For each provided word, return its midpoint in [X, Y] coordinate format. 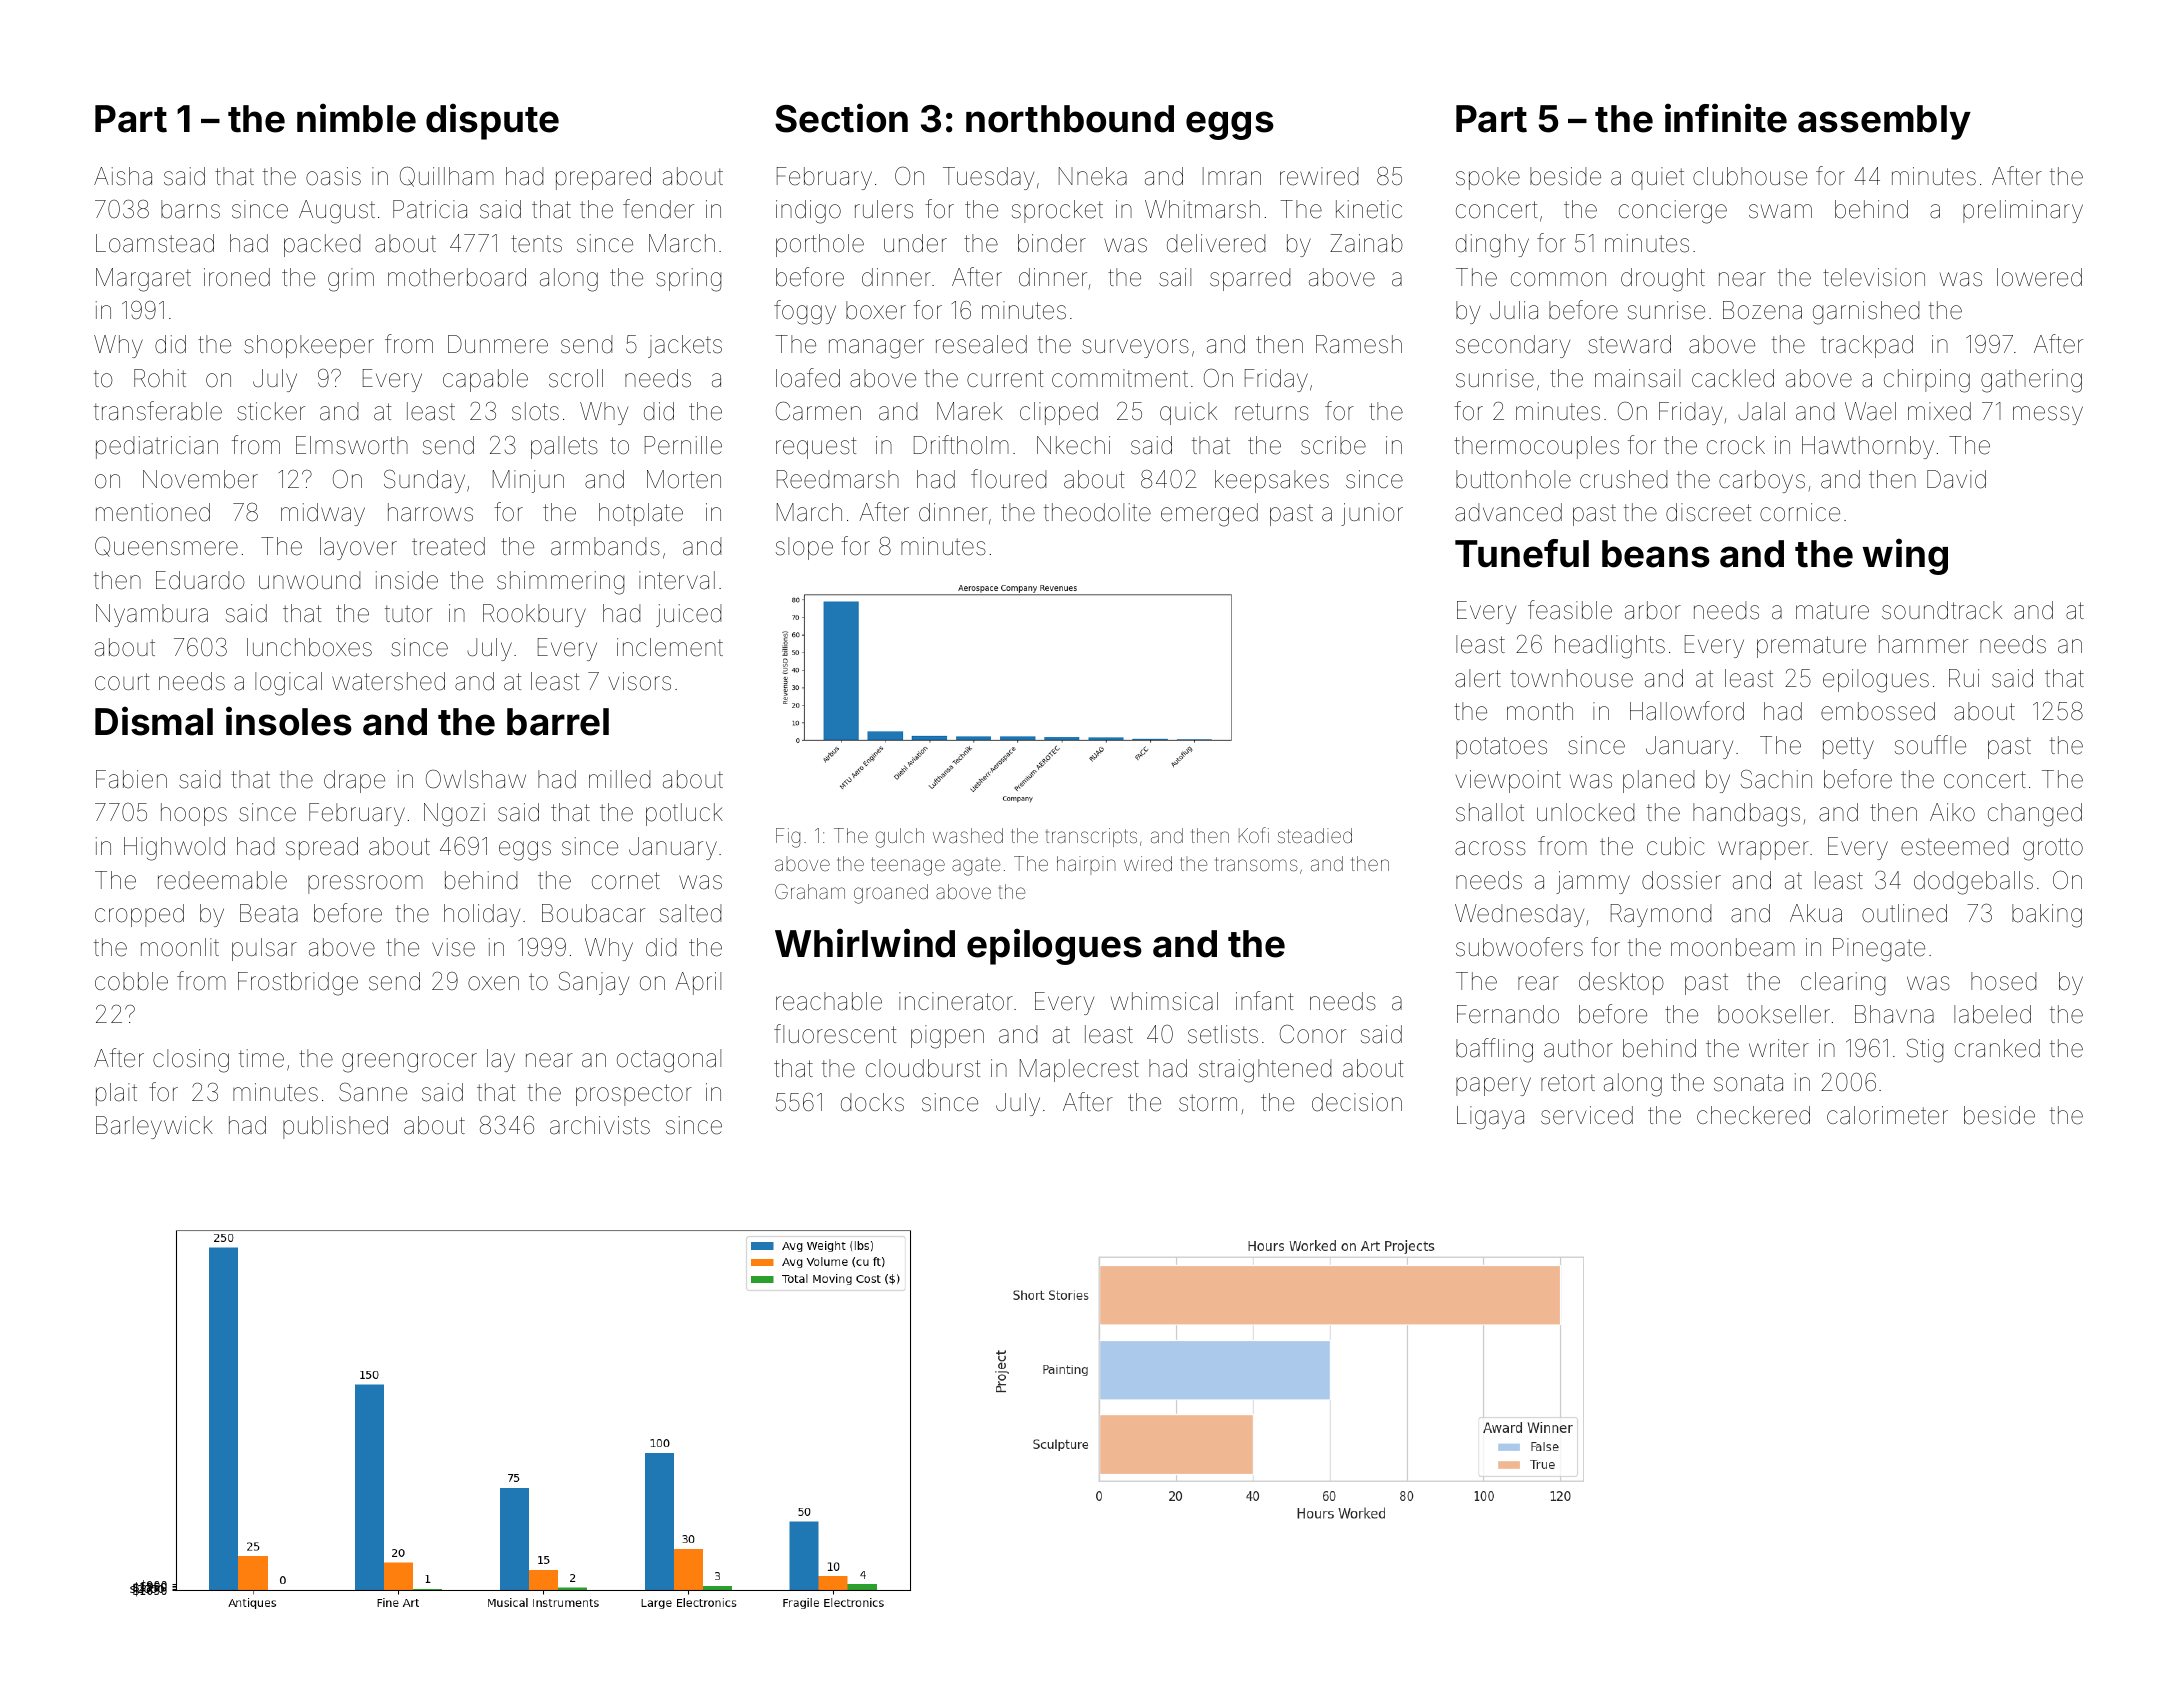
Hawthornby [1868, 447]
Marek [970, 411]
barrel [558, 722]
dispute [492, 121]
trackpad [1867, 346]
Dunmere [498, 344]
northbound [1070, 119]
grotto [2053, 849]
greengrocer [409, 1063]
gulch [900, 838]
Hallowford [1687, 711]
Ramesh [1359, 344]
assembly [1884, 122]
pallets [564, 447]
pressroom [365, 884]
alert [1478, 678]
